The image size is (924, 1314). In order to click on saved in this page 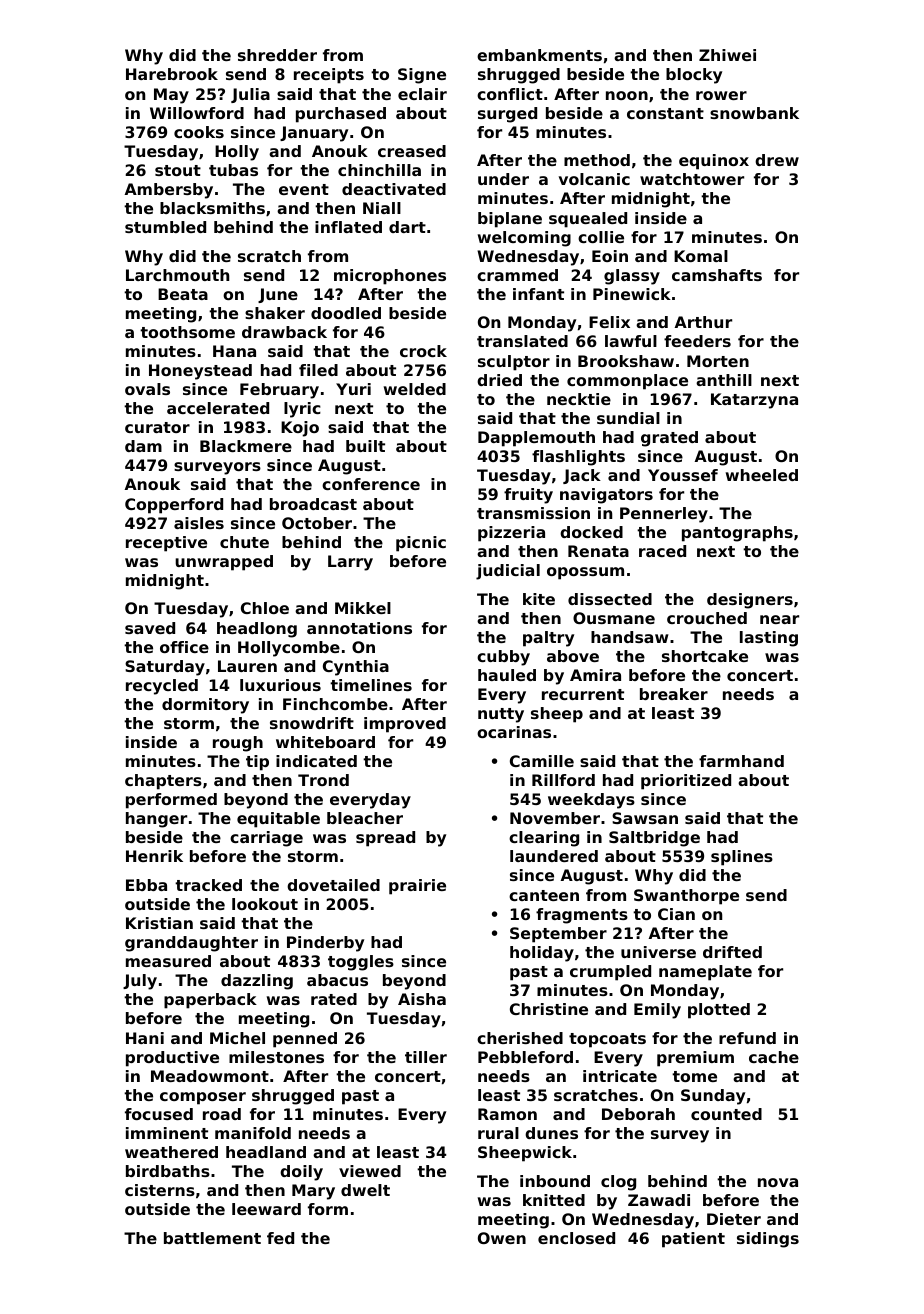, I will do `click(150, 628)`.
